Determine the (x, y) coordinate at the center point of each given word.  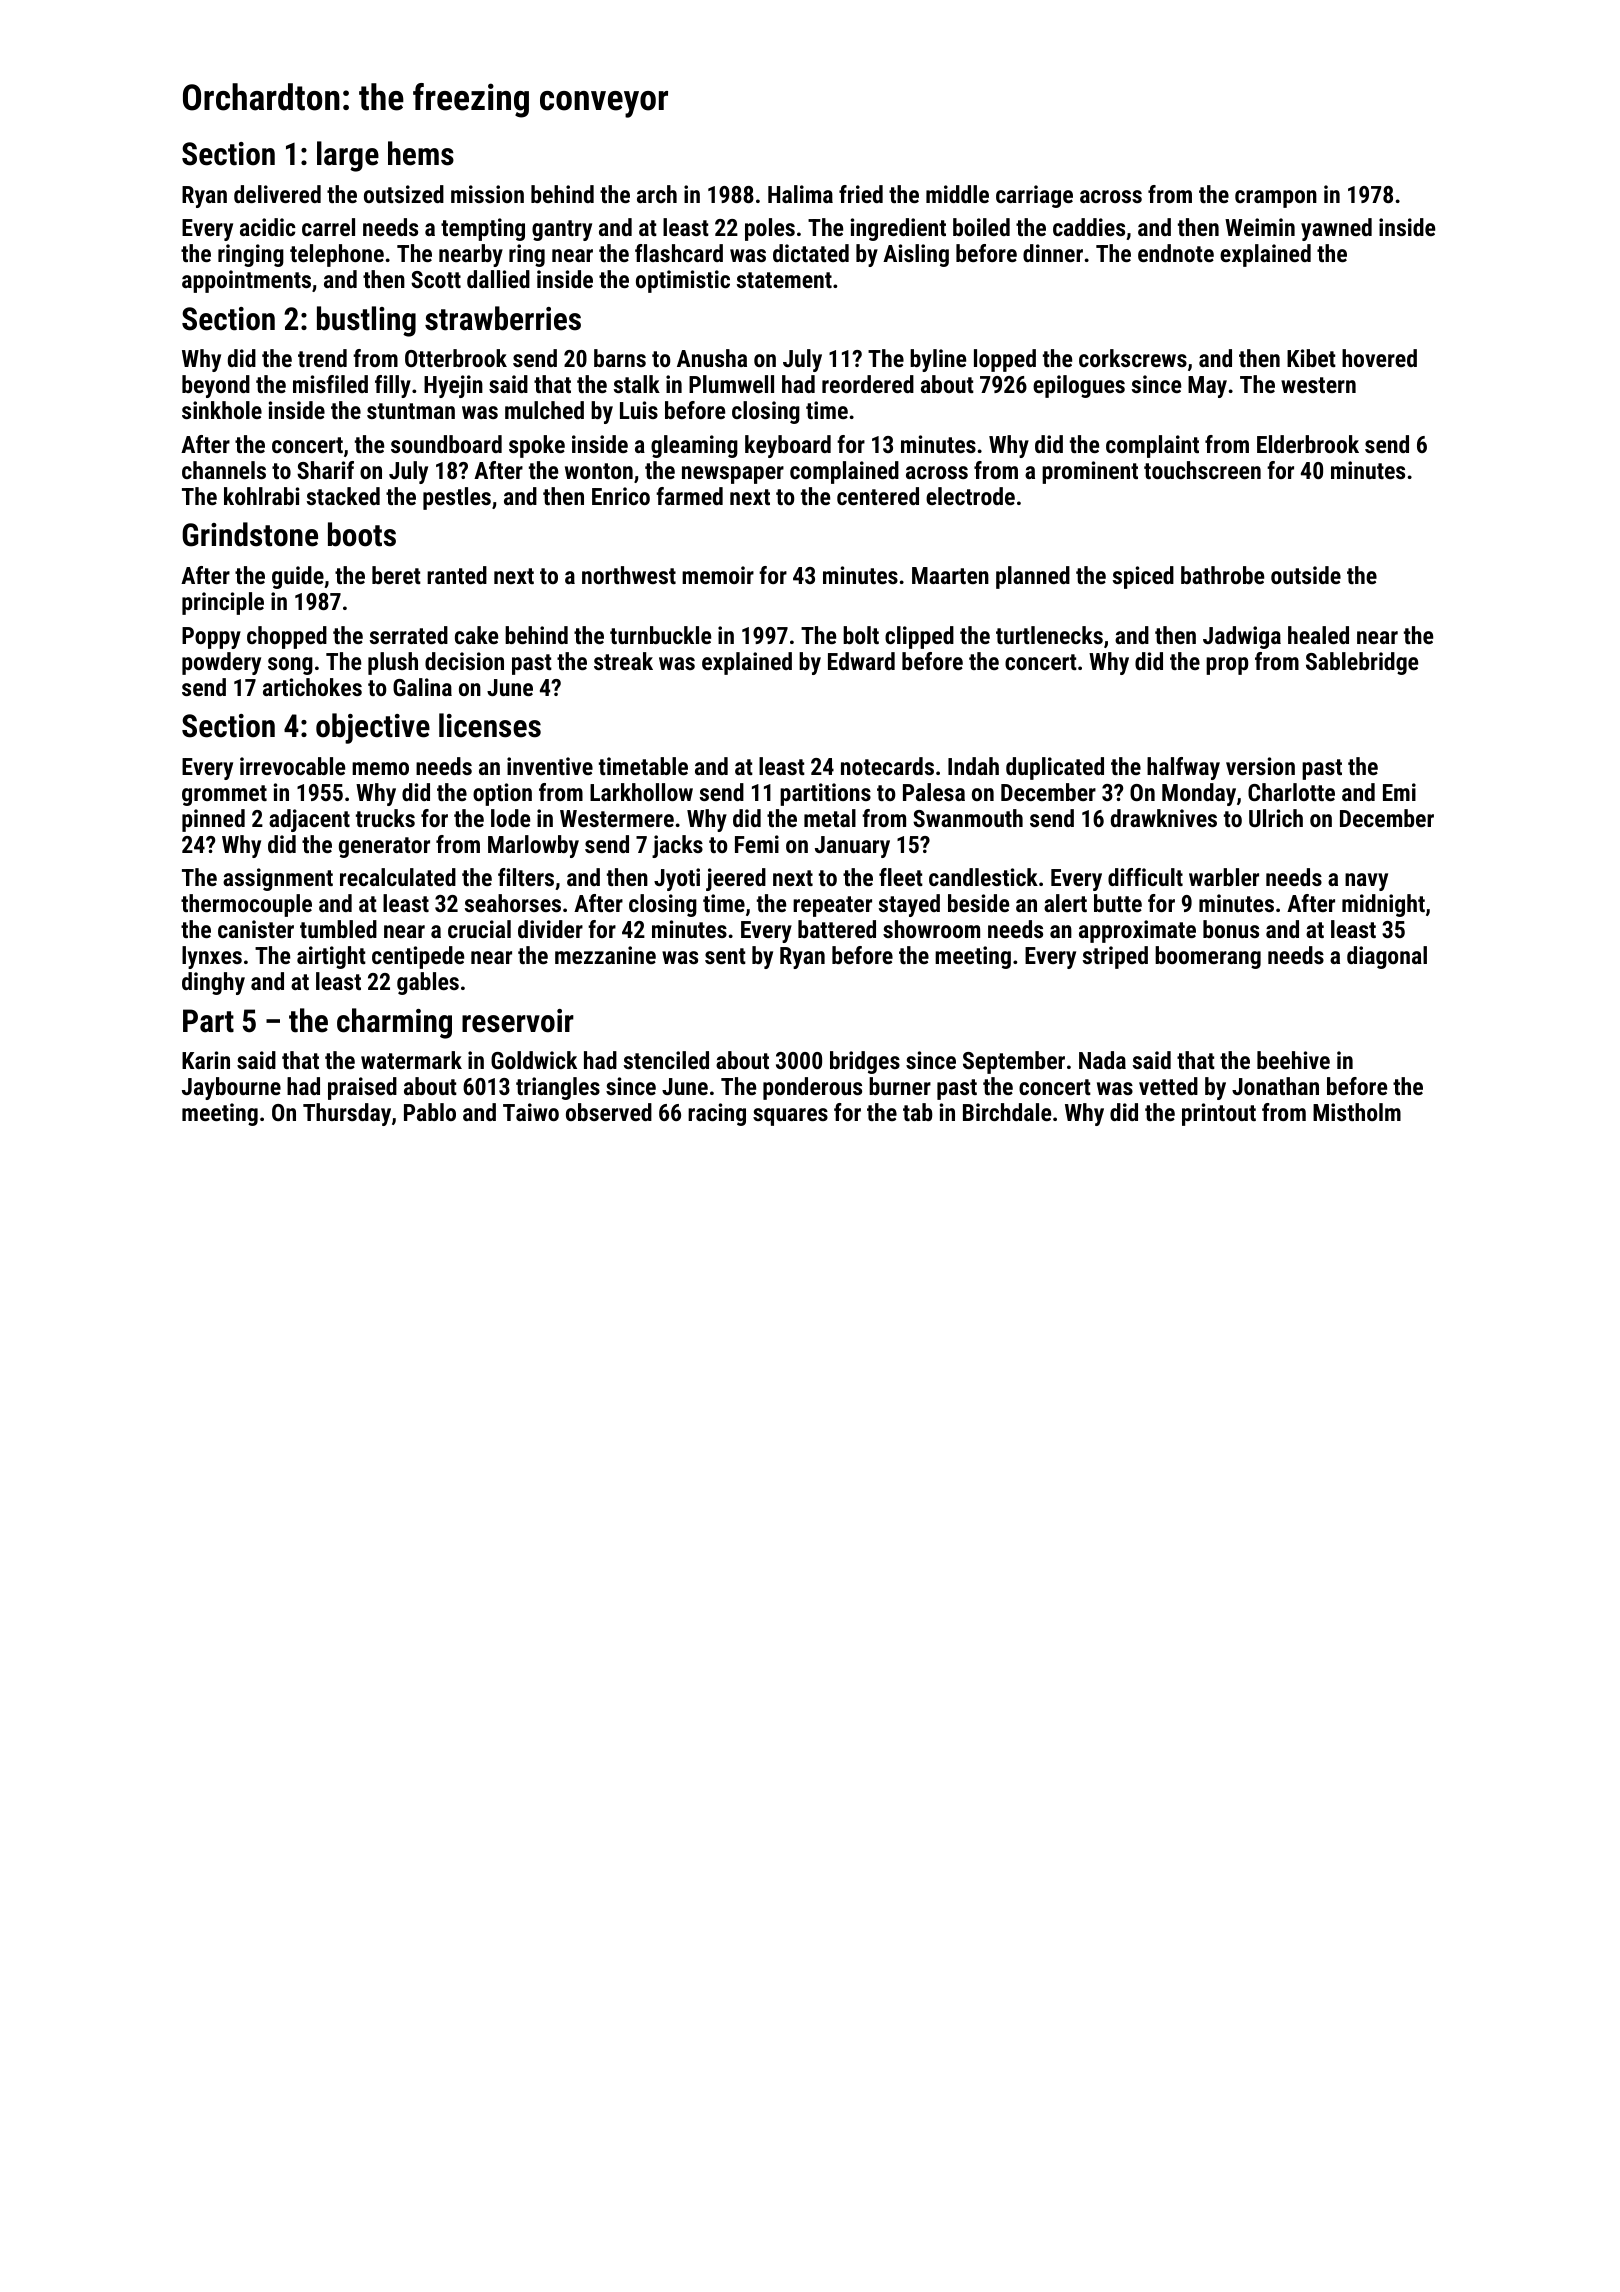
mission (487, 194)
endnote (1176, 253)
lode (510, 818)
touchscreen (1202, 470)
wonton (599, 471)
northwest (629, 575)
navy (1366, 882)
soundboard (446, 444)
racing (717, 1114)
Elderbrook (1308, 444)
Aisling (916, 255)
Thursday (347, 1114)
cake (476, 635)
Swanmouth (968, 818)
